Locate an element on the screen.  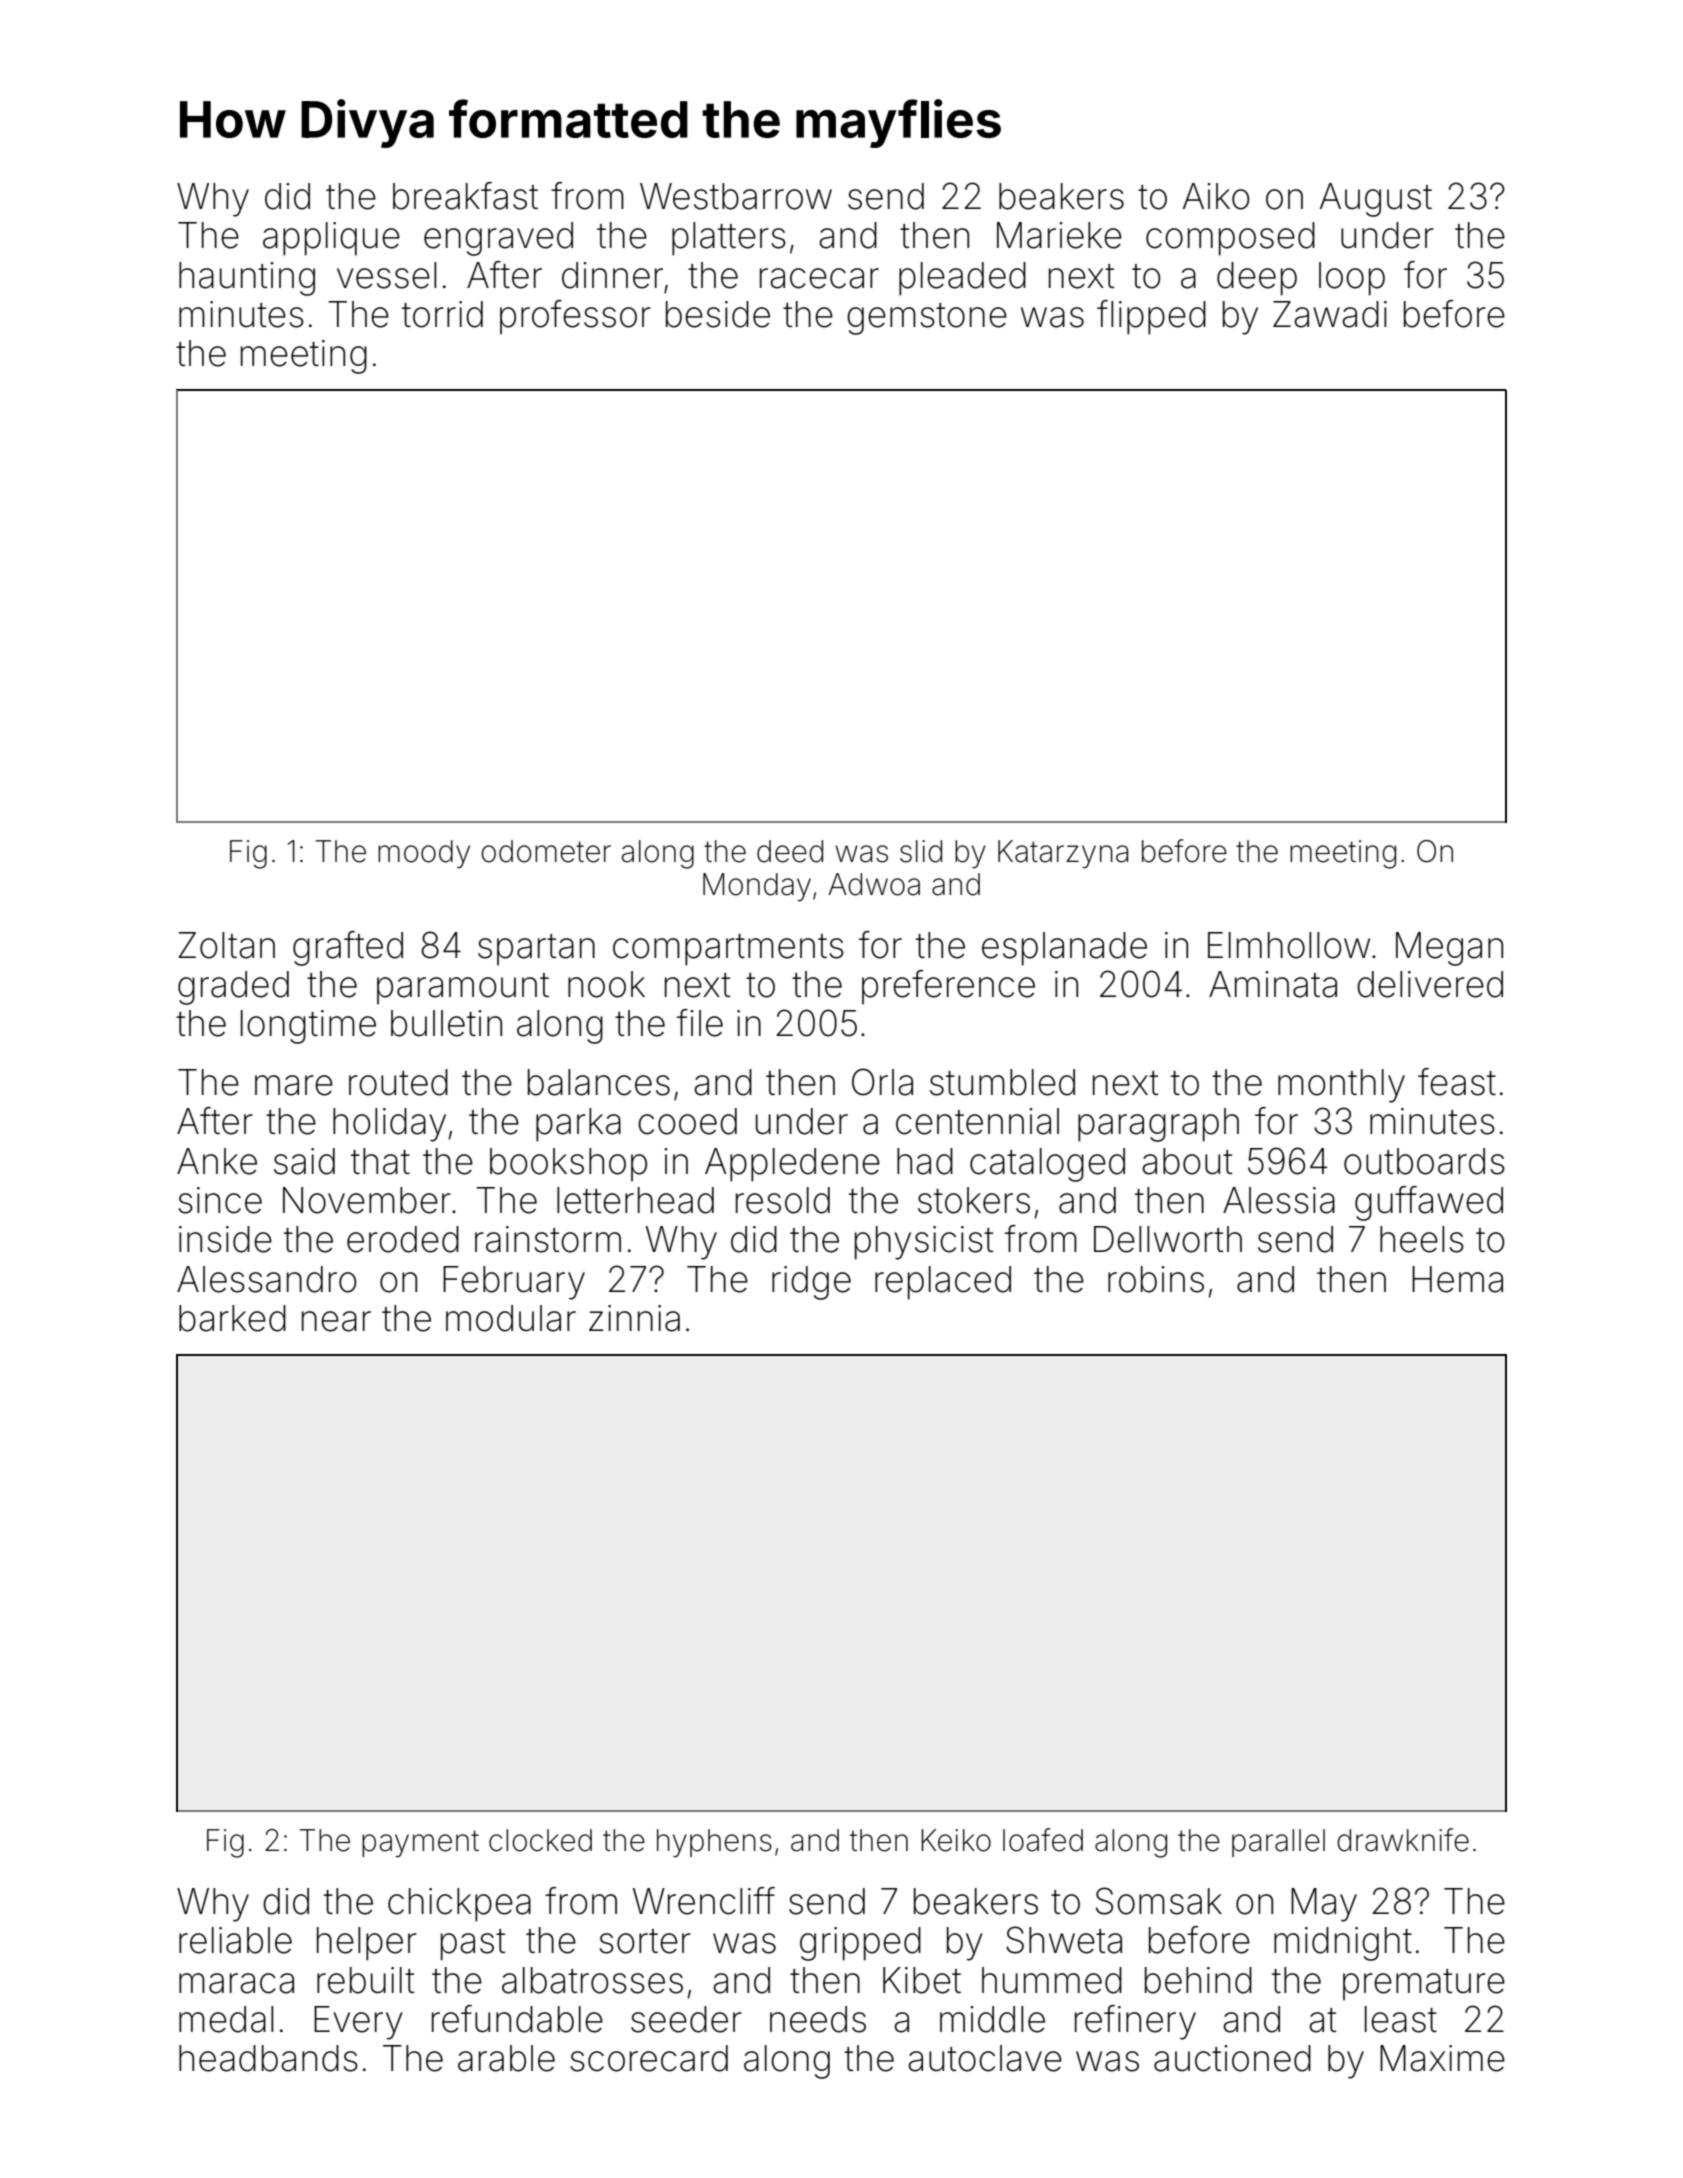
cooed is located at coordinates (687, 1121).
